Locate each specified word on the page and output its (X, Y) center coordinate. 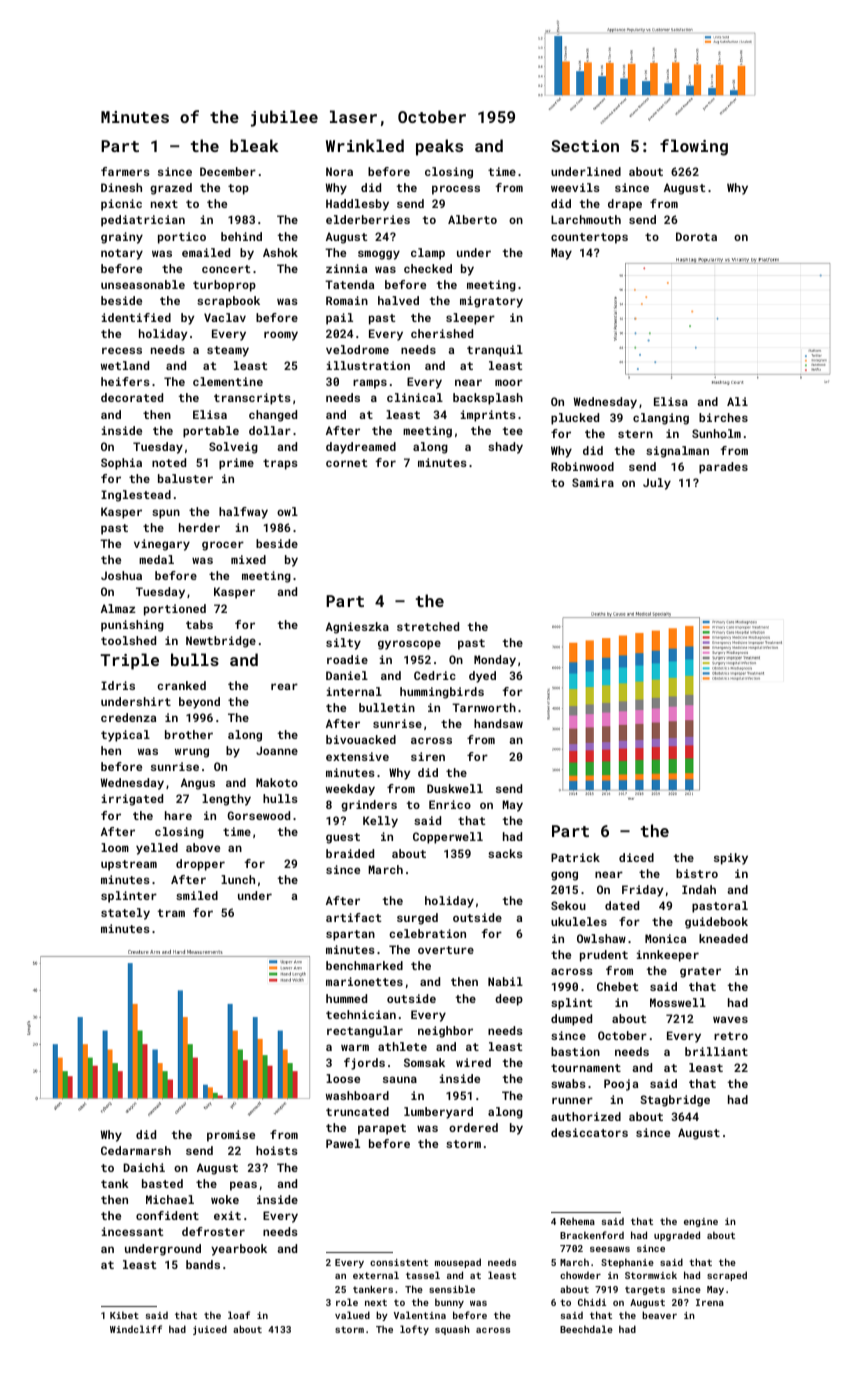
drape (625, 205)
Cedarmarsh (136, 1150)
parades (723, 468)
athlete (402, 1046)
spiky (731, 859)
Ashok (280, 252)
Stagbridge (675, 1101)
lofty (414, 1330)
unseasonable (143, 284)
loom (115, 847)
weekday (350, 790)
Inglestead (136, 496)
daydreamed (361, 448)
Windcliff (136, 1329)
